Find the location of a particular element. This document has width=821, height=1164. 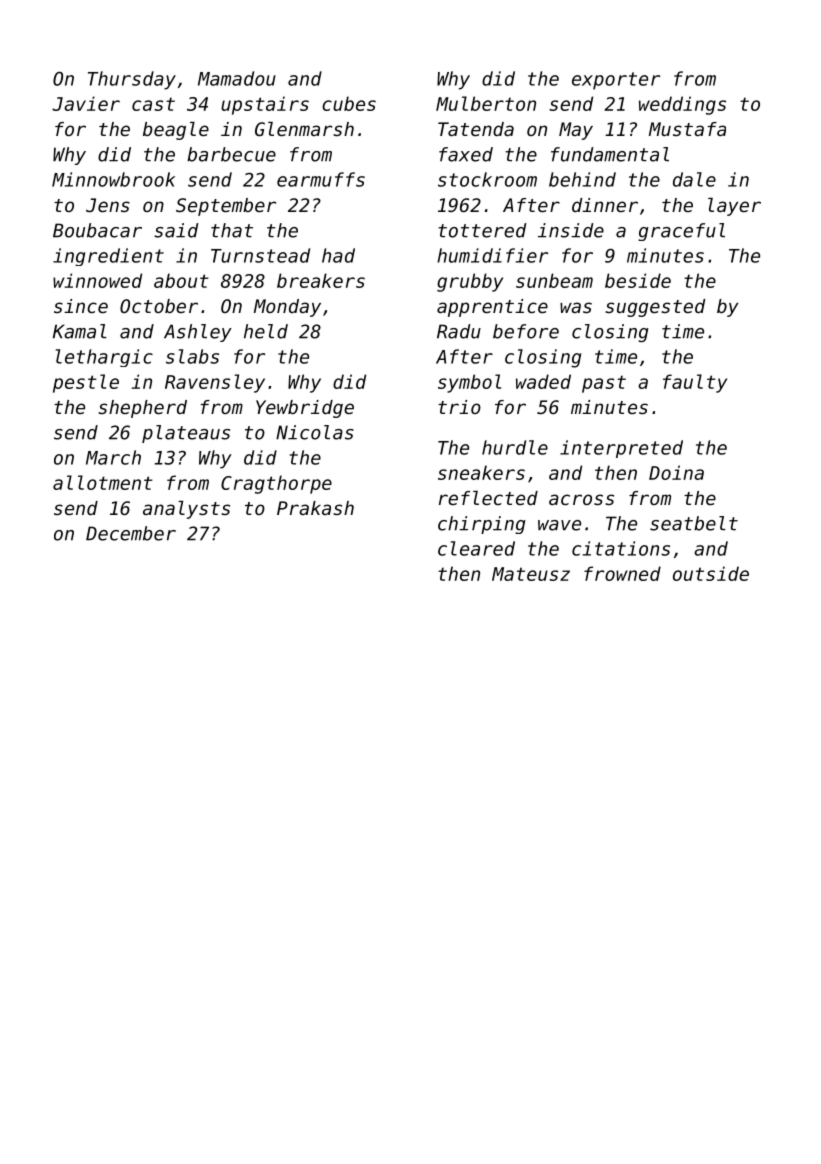

chirping is located at coordinates (482, 525).
